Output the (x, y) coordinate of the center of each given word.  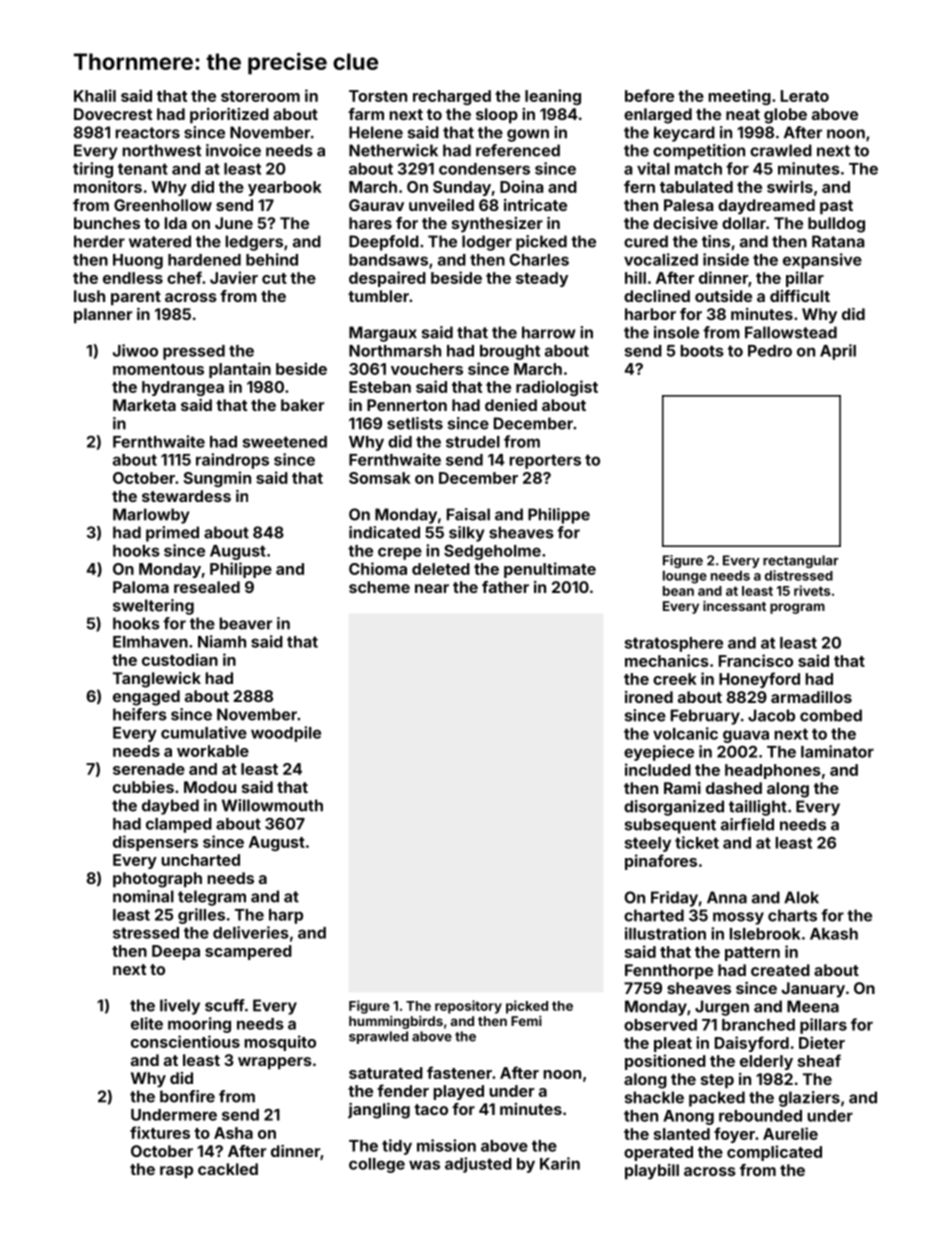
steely (648, 844)
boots (702, 351)
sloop (497, 116)
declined (657, 296)
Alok (801, 897)
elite (147, 1023)
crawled (781, 150)
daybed (170, 807)
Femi (526, 1021)
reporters (545, 461)
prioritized (229, 116)
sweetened (285, 442)
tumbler (378, 296)
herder (99, 241)
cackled (228, 1169)
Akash (834, 934)
